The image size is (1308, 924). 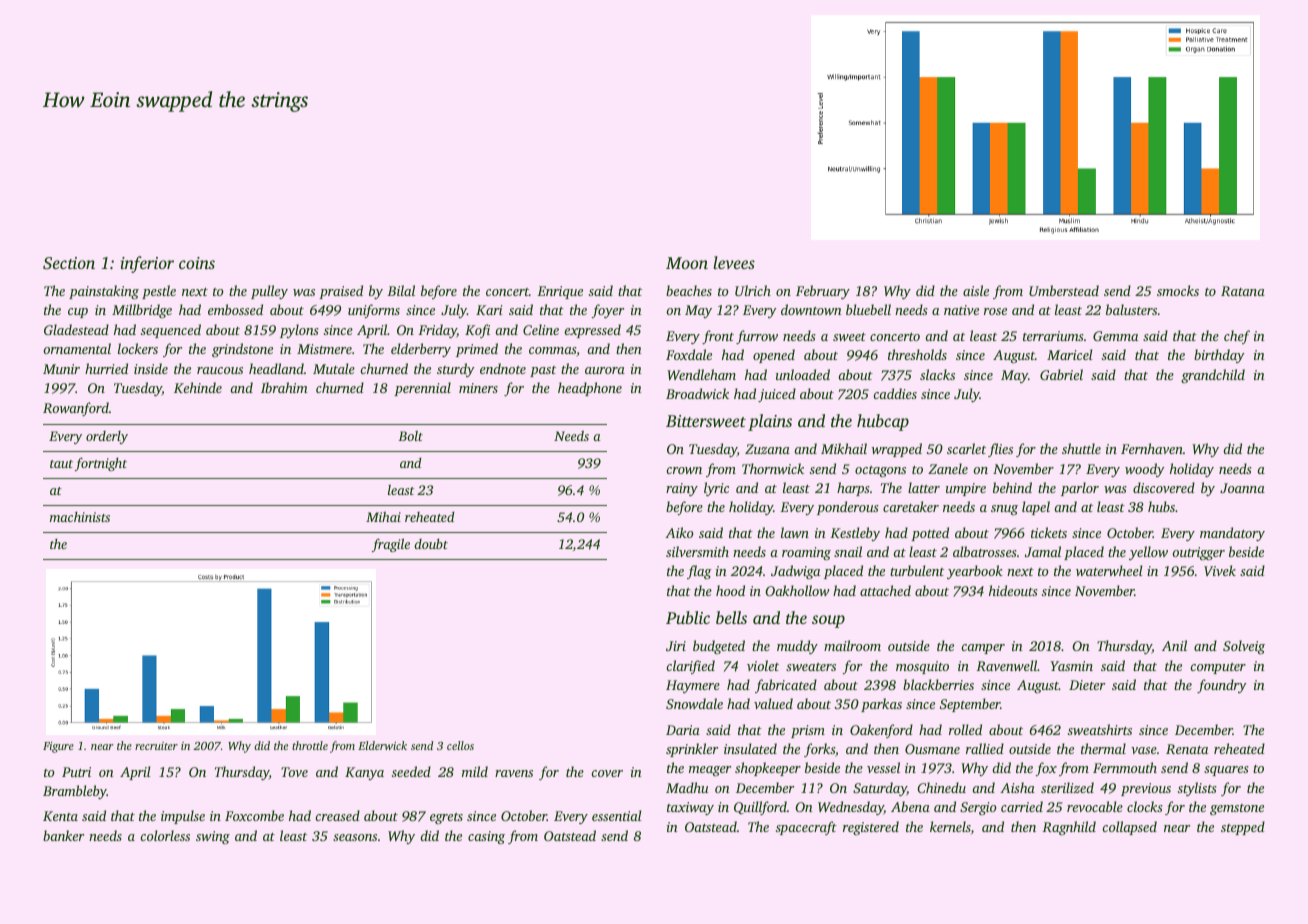 What do you see at coordinates (590, 389) in the document?
I see `headphone` at bounding box center [590, 389].
